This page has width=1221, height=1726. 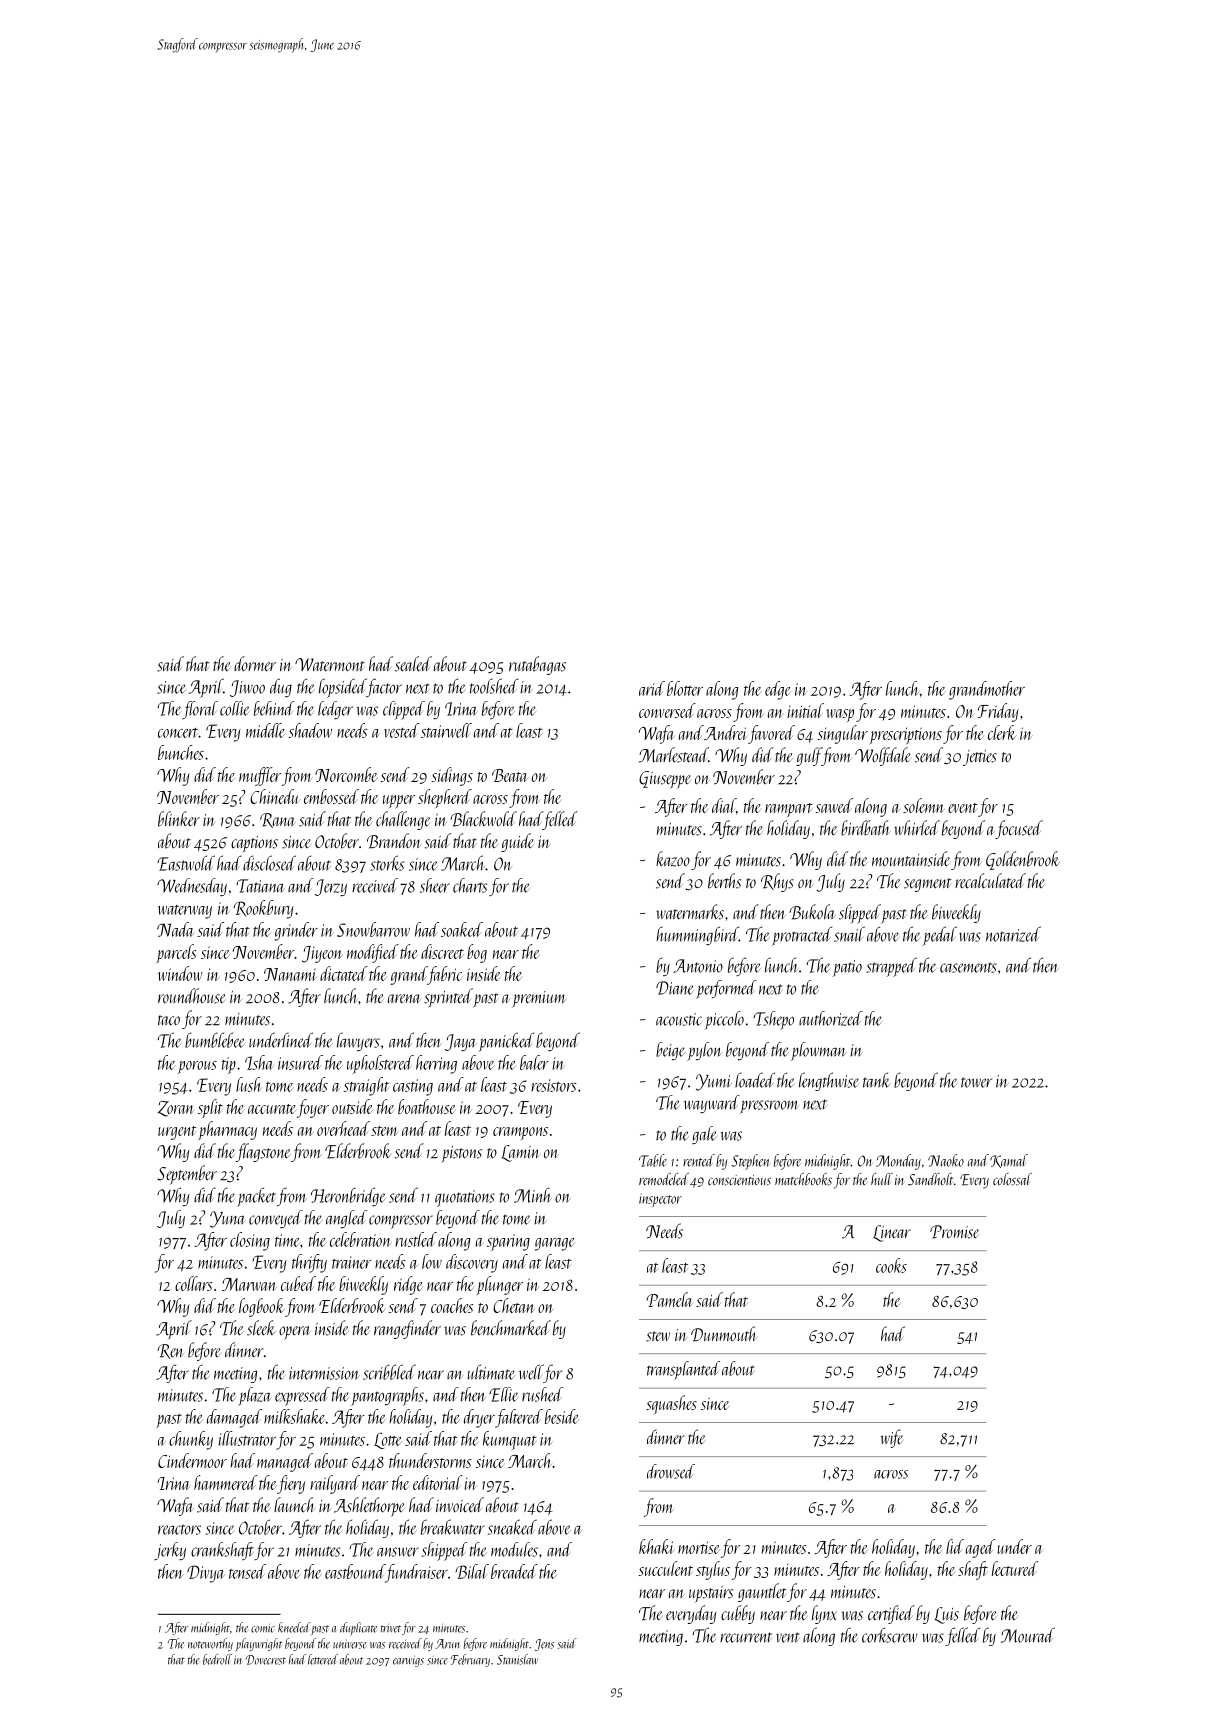 I want to click on Watermont, so click(x=330, y=665).
